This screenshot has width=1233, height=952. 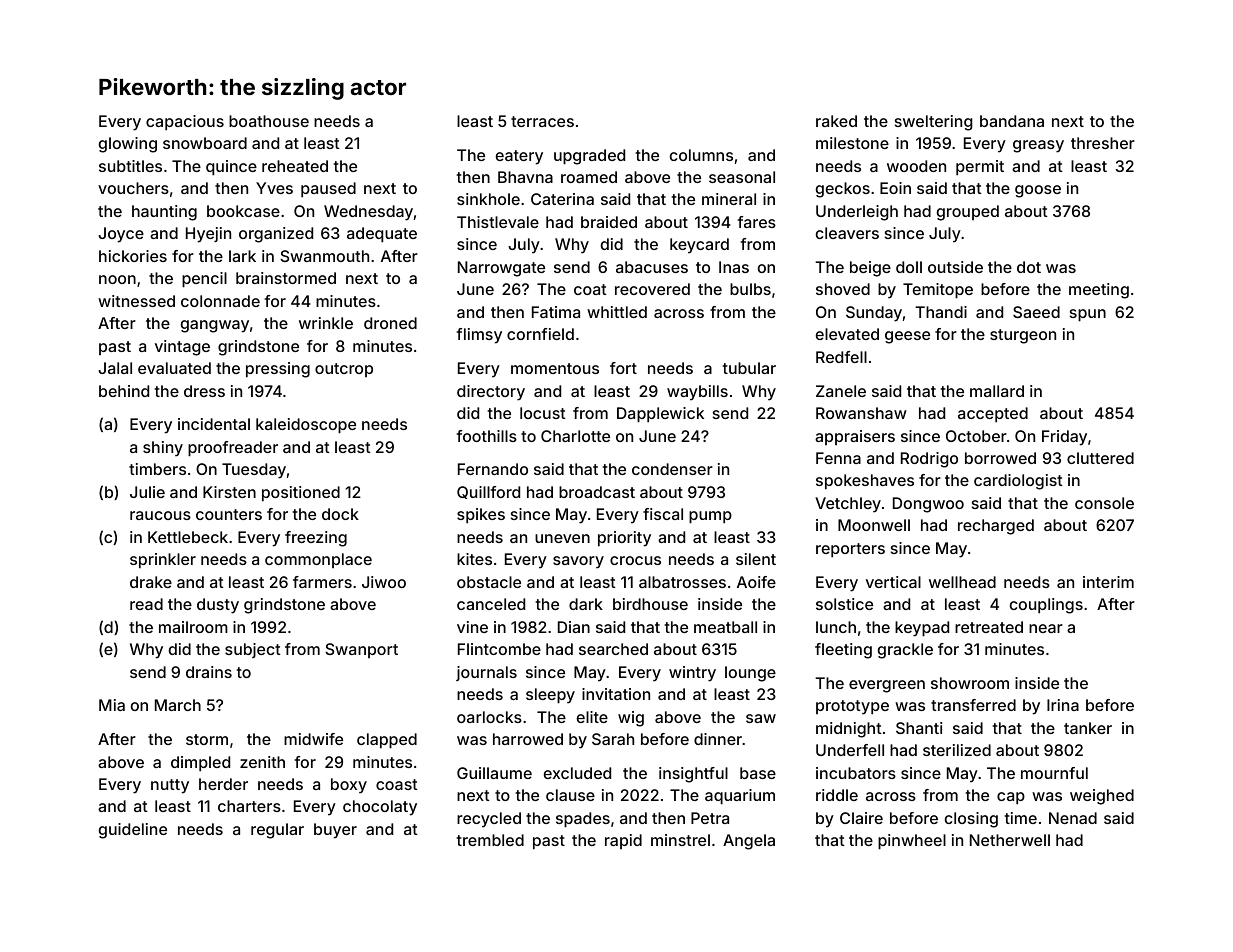 What do you see at coordinates (934, 123) in the screenshot?
I see `sweltering` at bounding box center [934, 123].
